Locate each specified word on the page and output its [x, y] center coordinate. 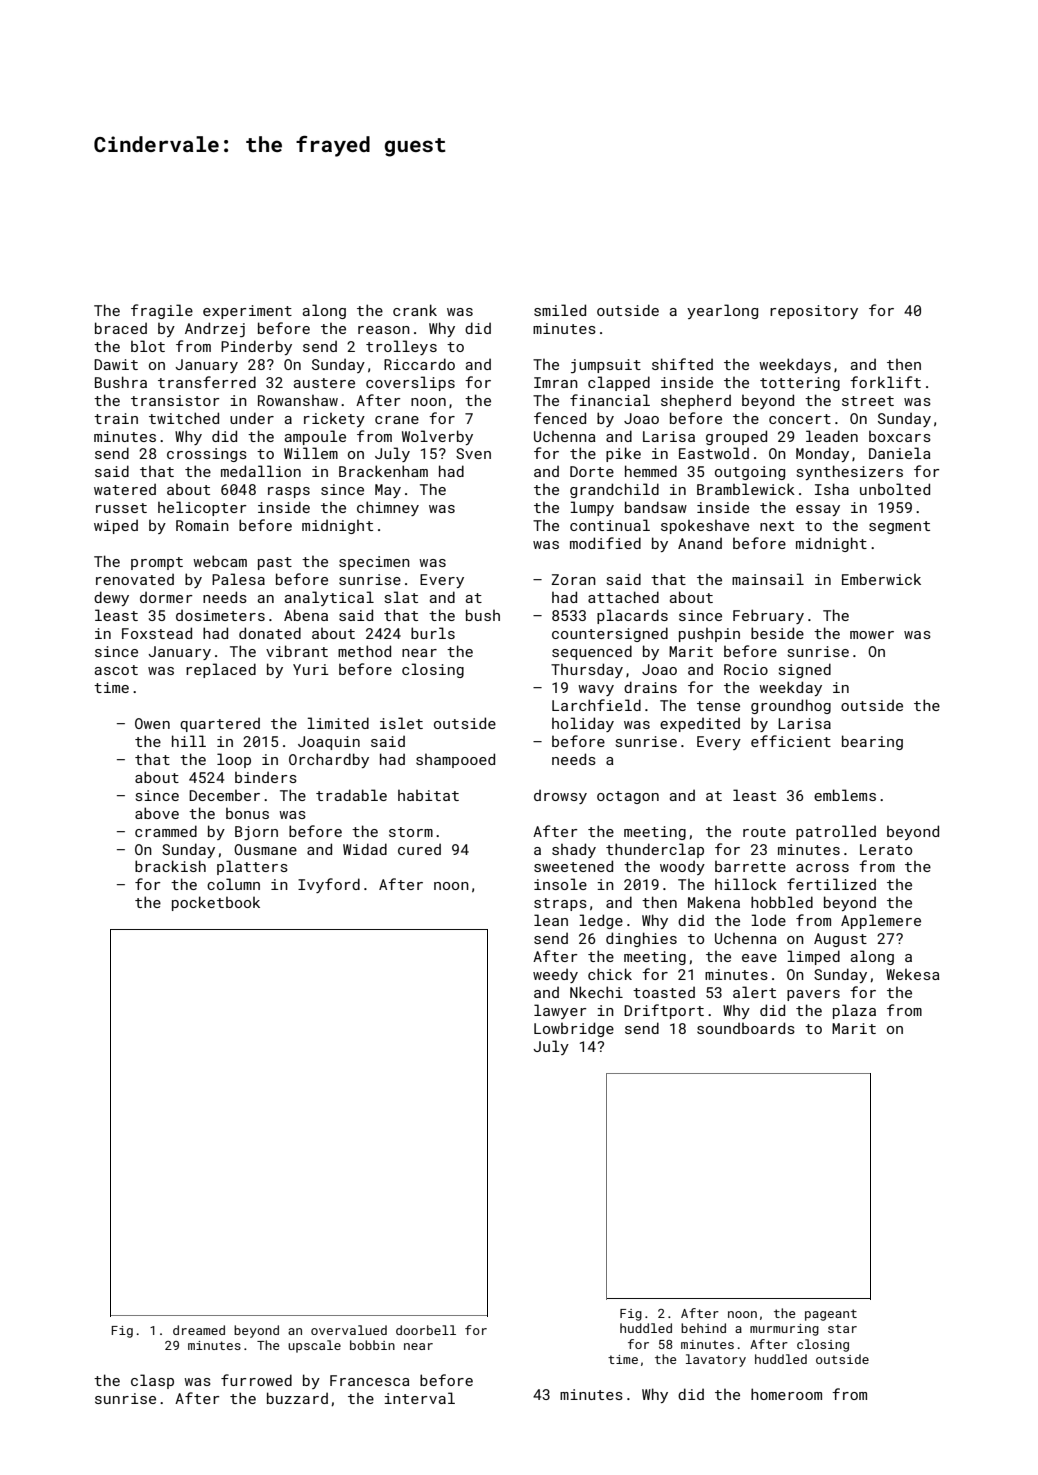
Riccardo [419, 364]
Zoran [574, 579]
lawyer [560, 1011]
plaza [854, 1011]
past [275, 563]
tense [718, 706]
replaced [221, 670]
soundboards [746, 1028]
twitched [184, 418]
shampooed [455, 760]
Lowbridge [574, 1029]
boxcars [900, 436]
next [777, 526]
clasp [152, 1381]
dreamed [199, 1330]
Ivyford [329, 885]
